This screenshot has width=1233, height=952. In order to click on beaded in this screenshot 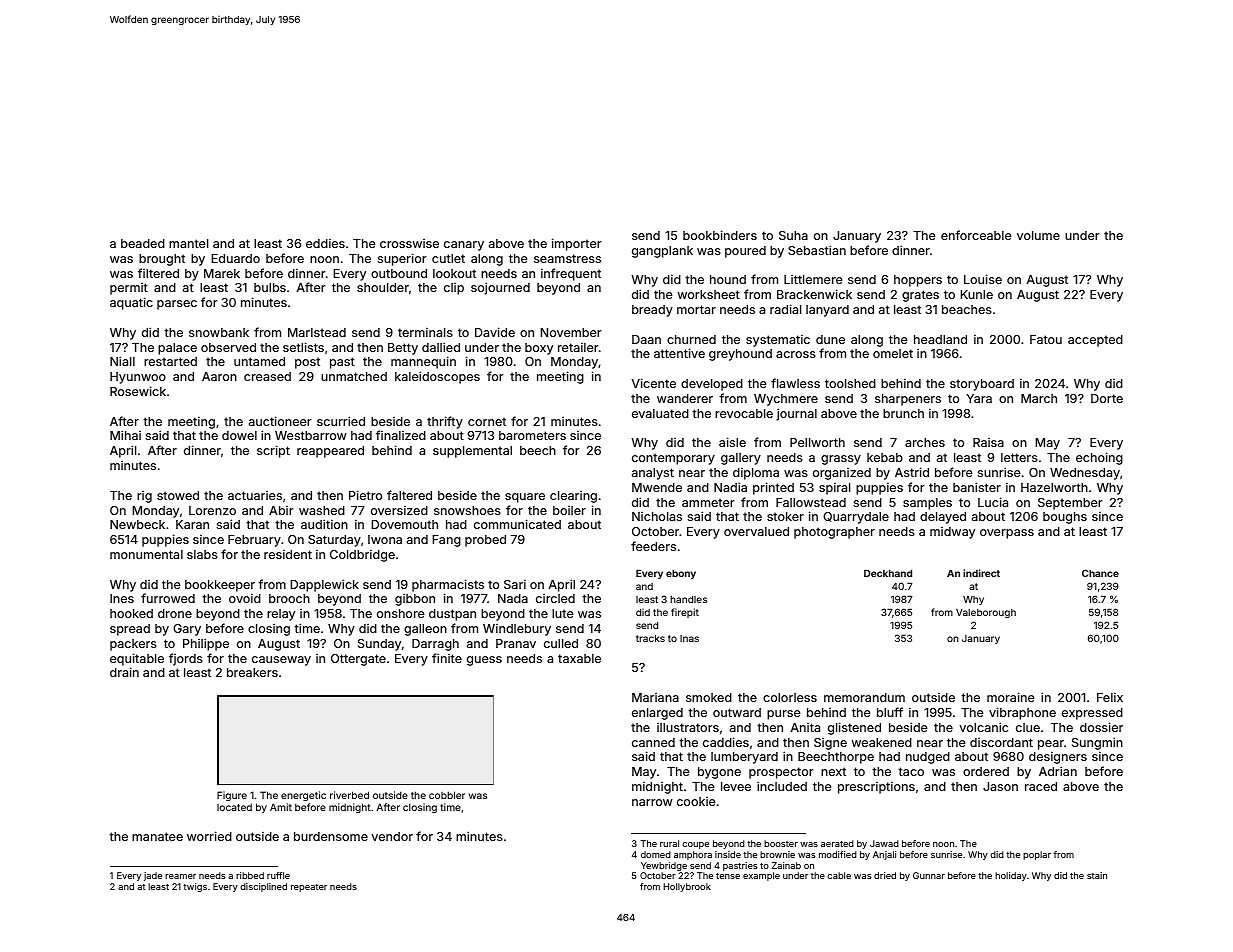, I will do `click(143, 243)`.
